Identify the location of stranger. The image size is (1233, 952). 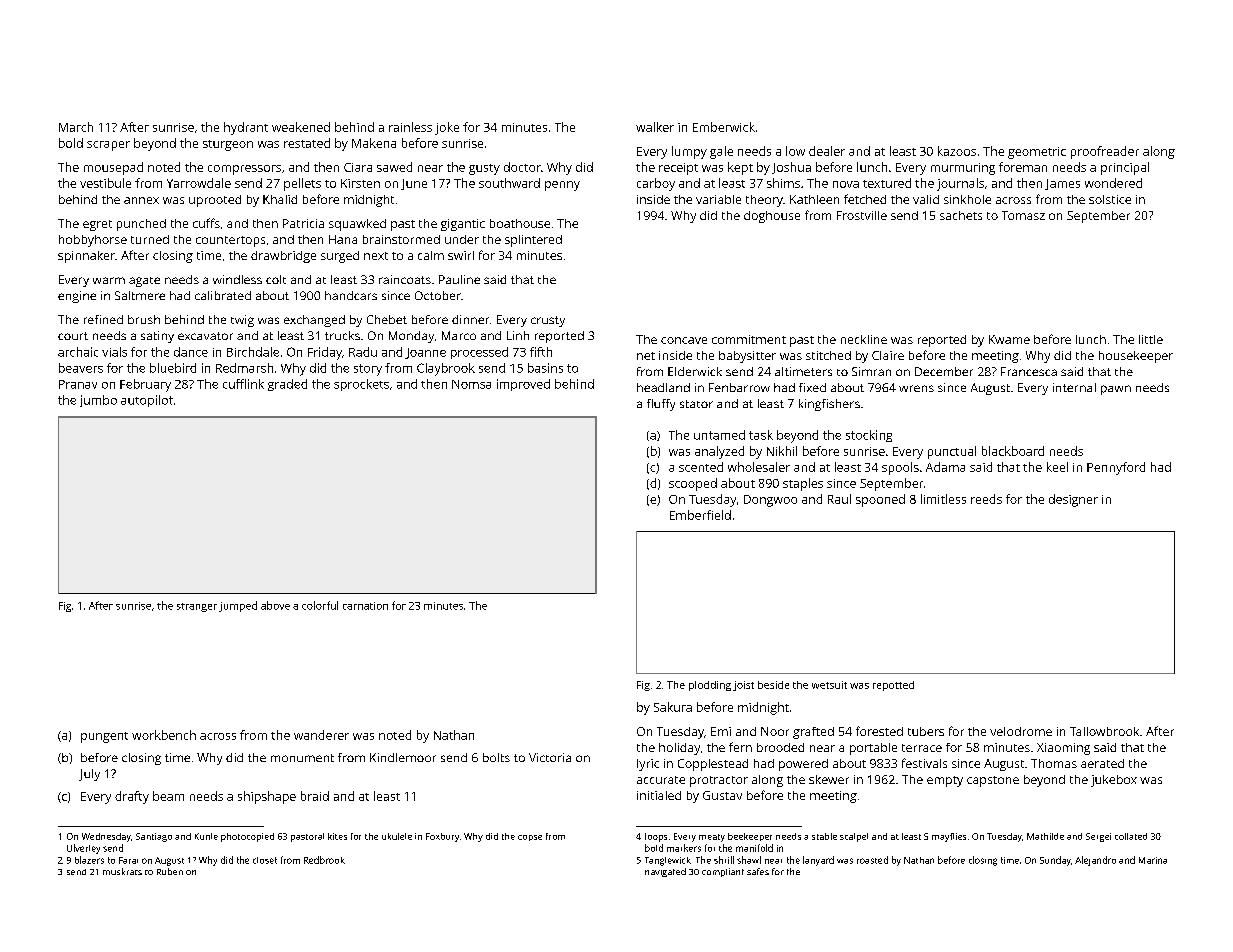
(197, 607).
